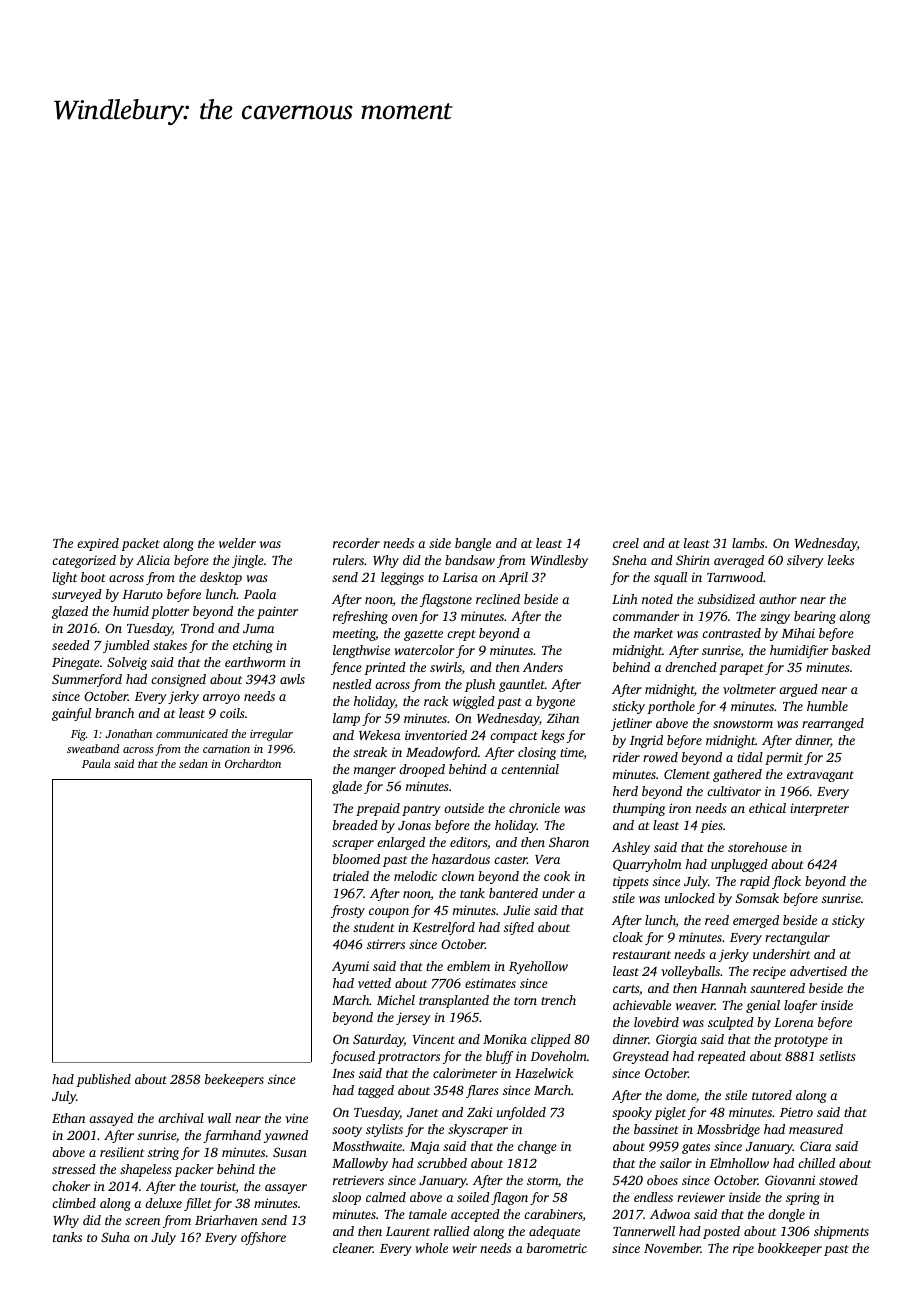 The height and width of the screenshot is (1308, 924). I want to click on packet, so click(140, 544).
